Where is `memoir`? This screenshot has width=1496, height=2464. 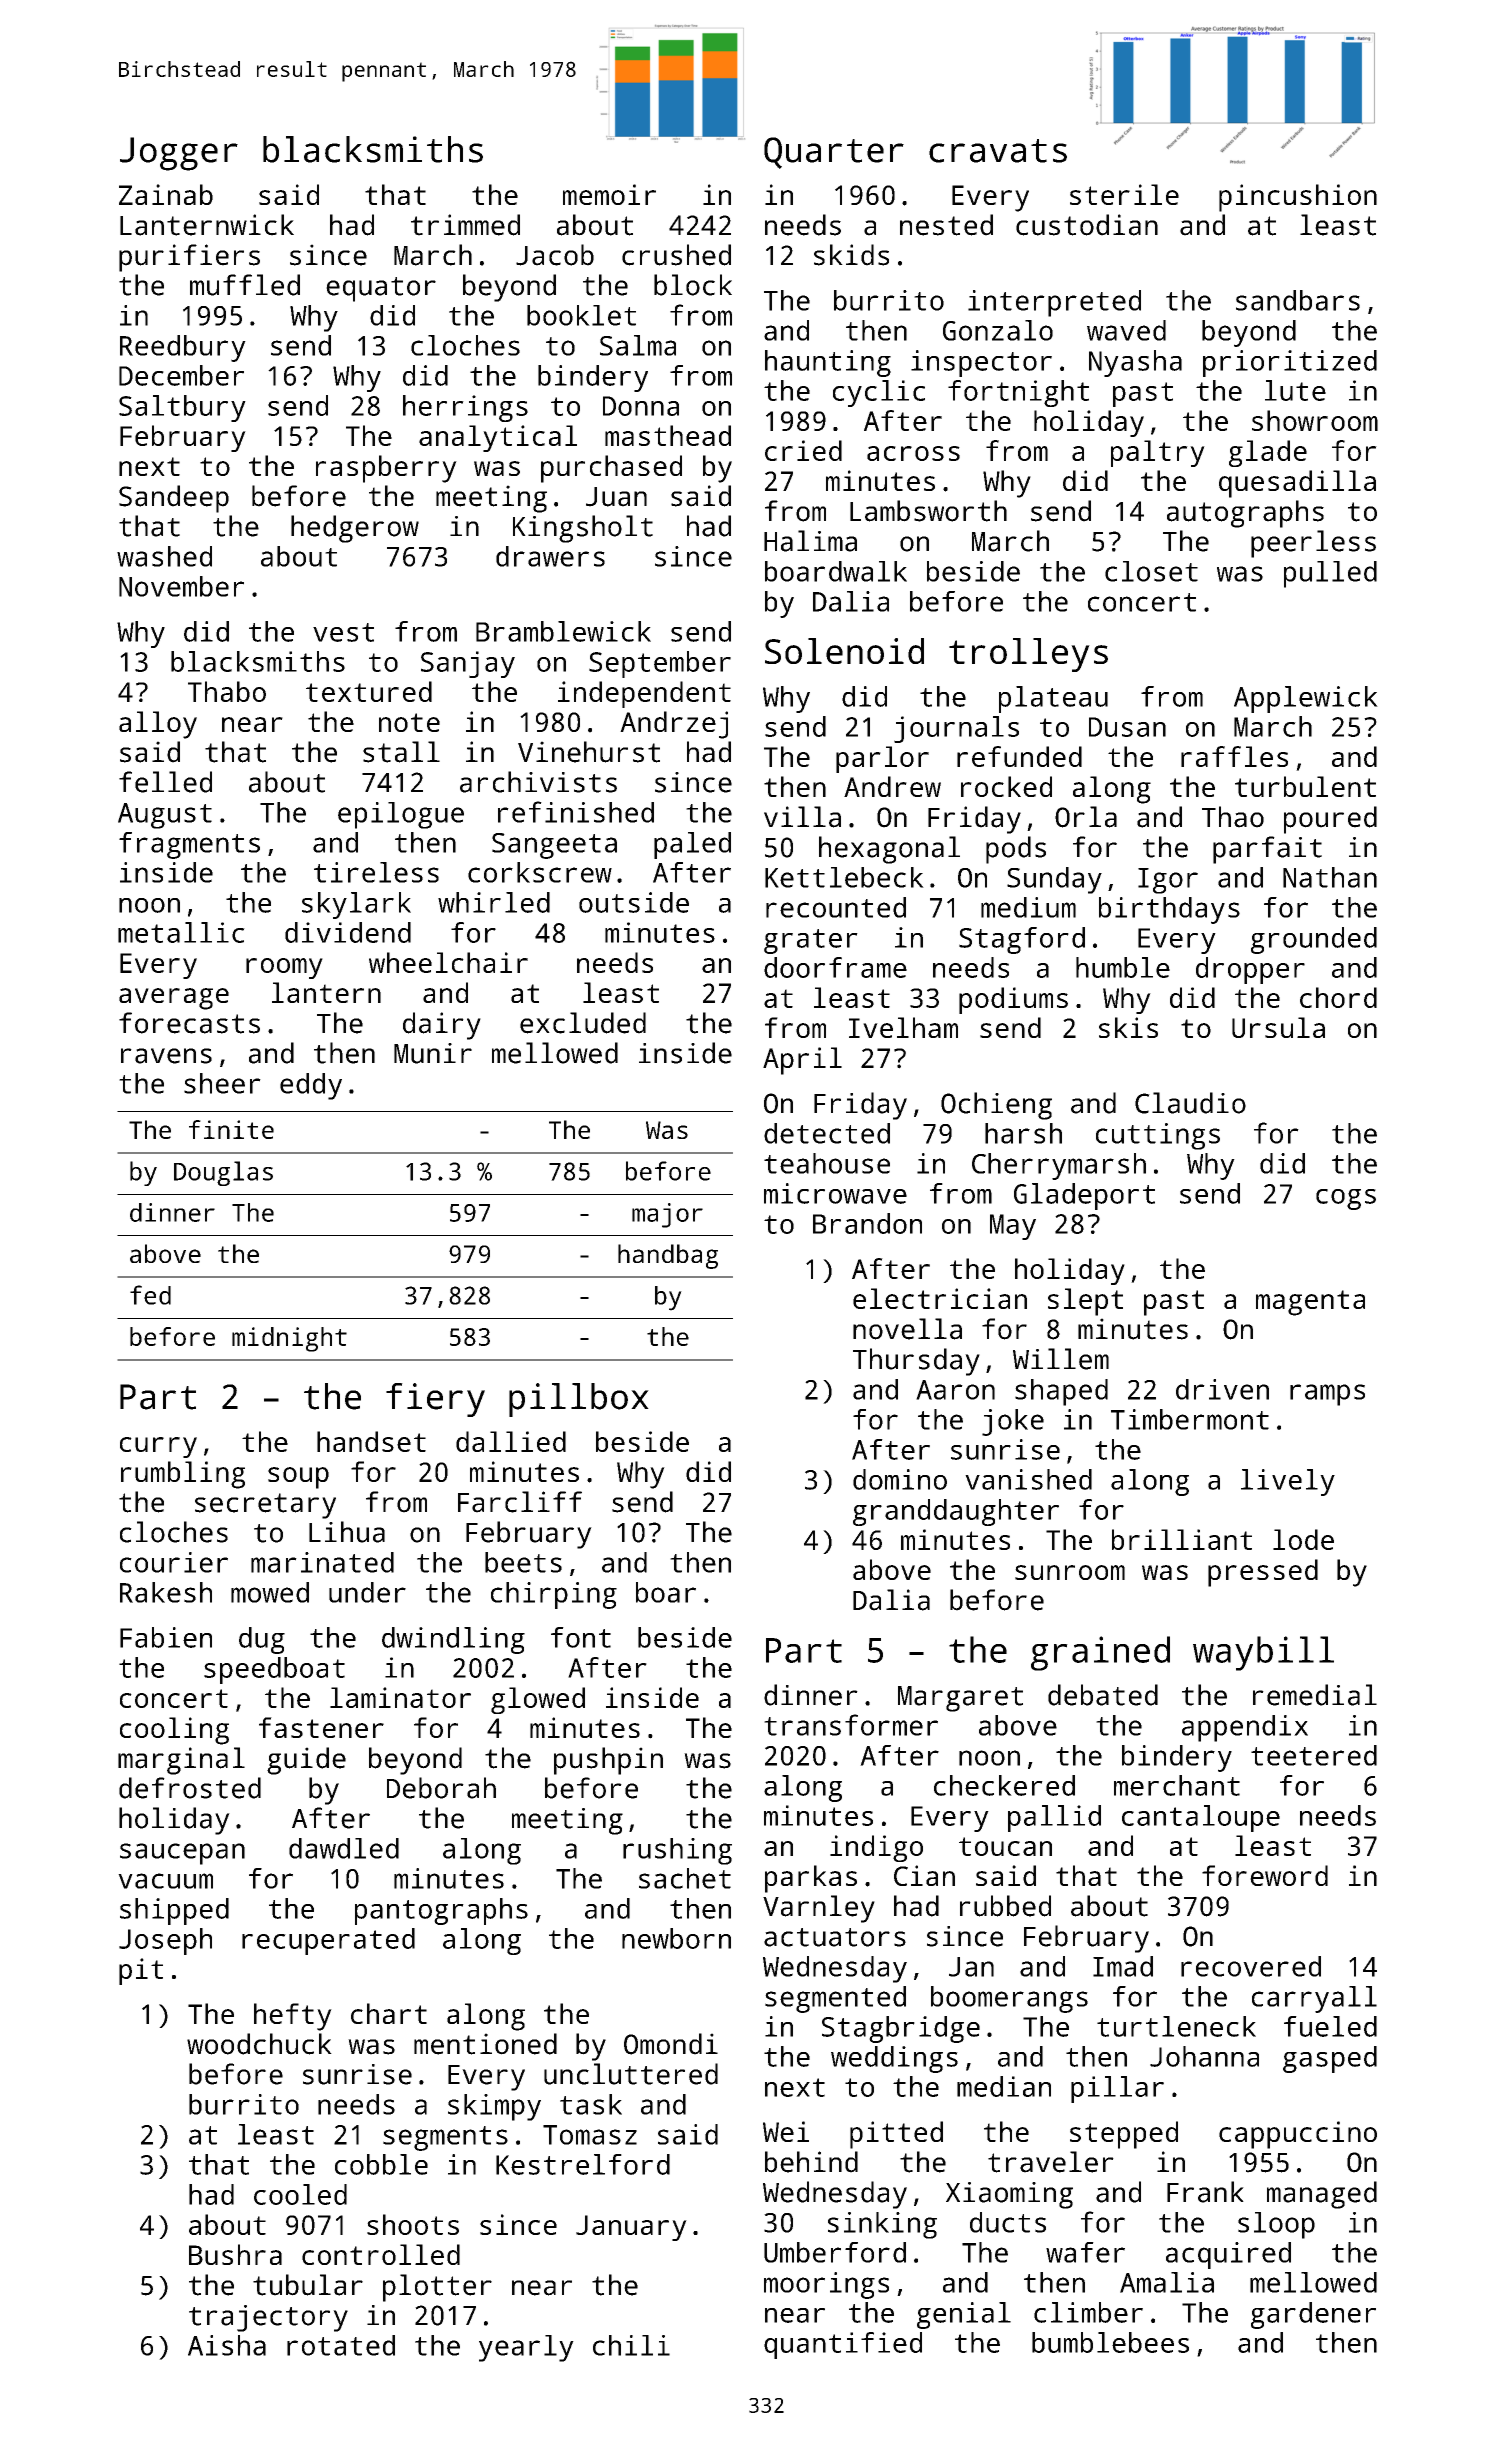 memoir is located at coordinates (609, 194).
